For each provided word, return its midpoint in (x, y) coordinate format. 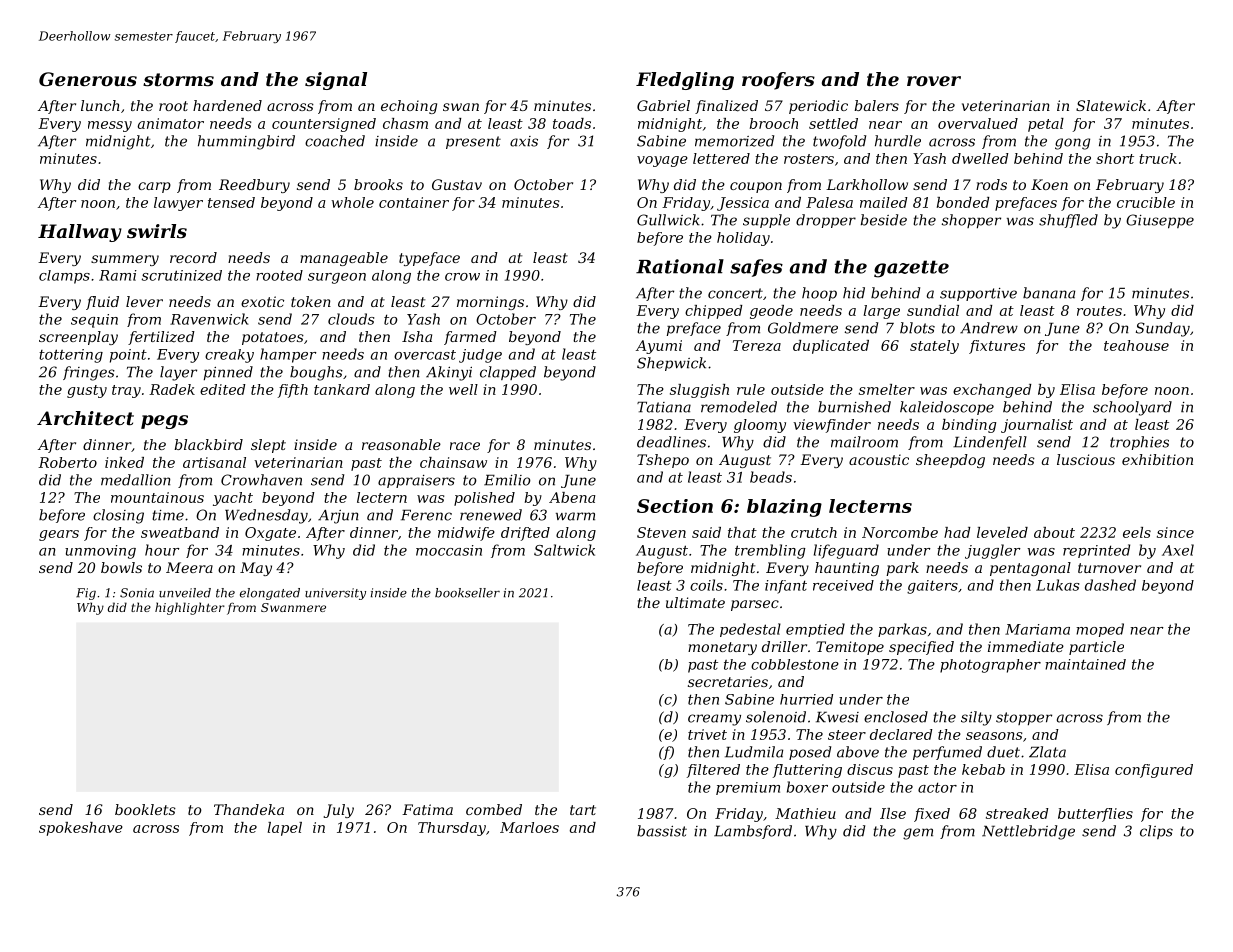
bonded (963, 202)
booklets (145, 809)
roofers (778, 81)
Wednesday (266, 516)
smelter (887, 389)
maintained (1085, 664)
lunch (100, 105)
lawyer (178, 204)
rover (934, 81)
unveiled (185, 593)
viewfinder (832, 426)
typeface (429, 259)
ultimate (695, 602)
